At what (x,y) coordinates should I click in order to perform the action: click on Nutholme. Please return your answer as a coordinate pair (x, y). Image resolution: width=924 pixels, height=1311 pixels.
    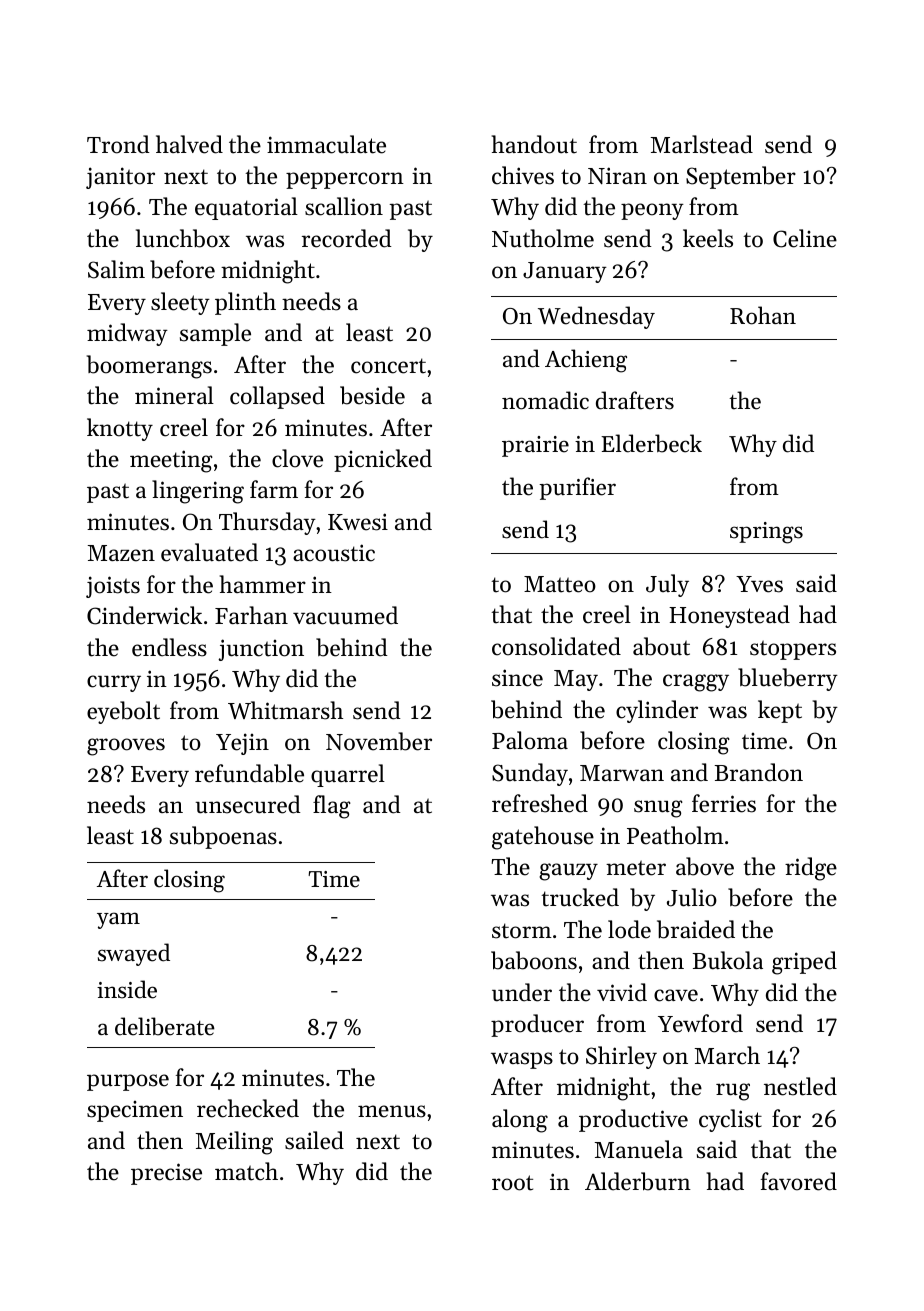
    Looking at the image, I should click on (543, 238).
